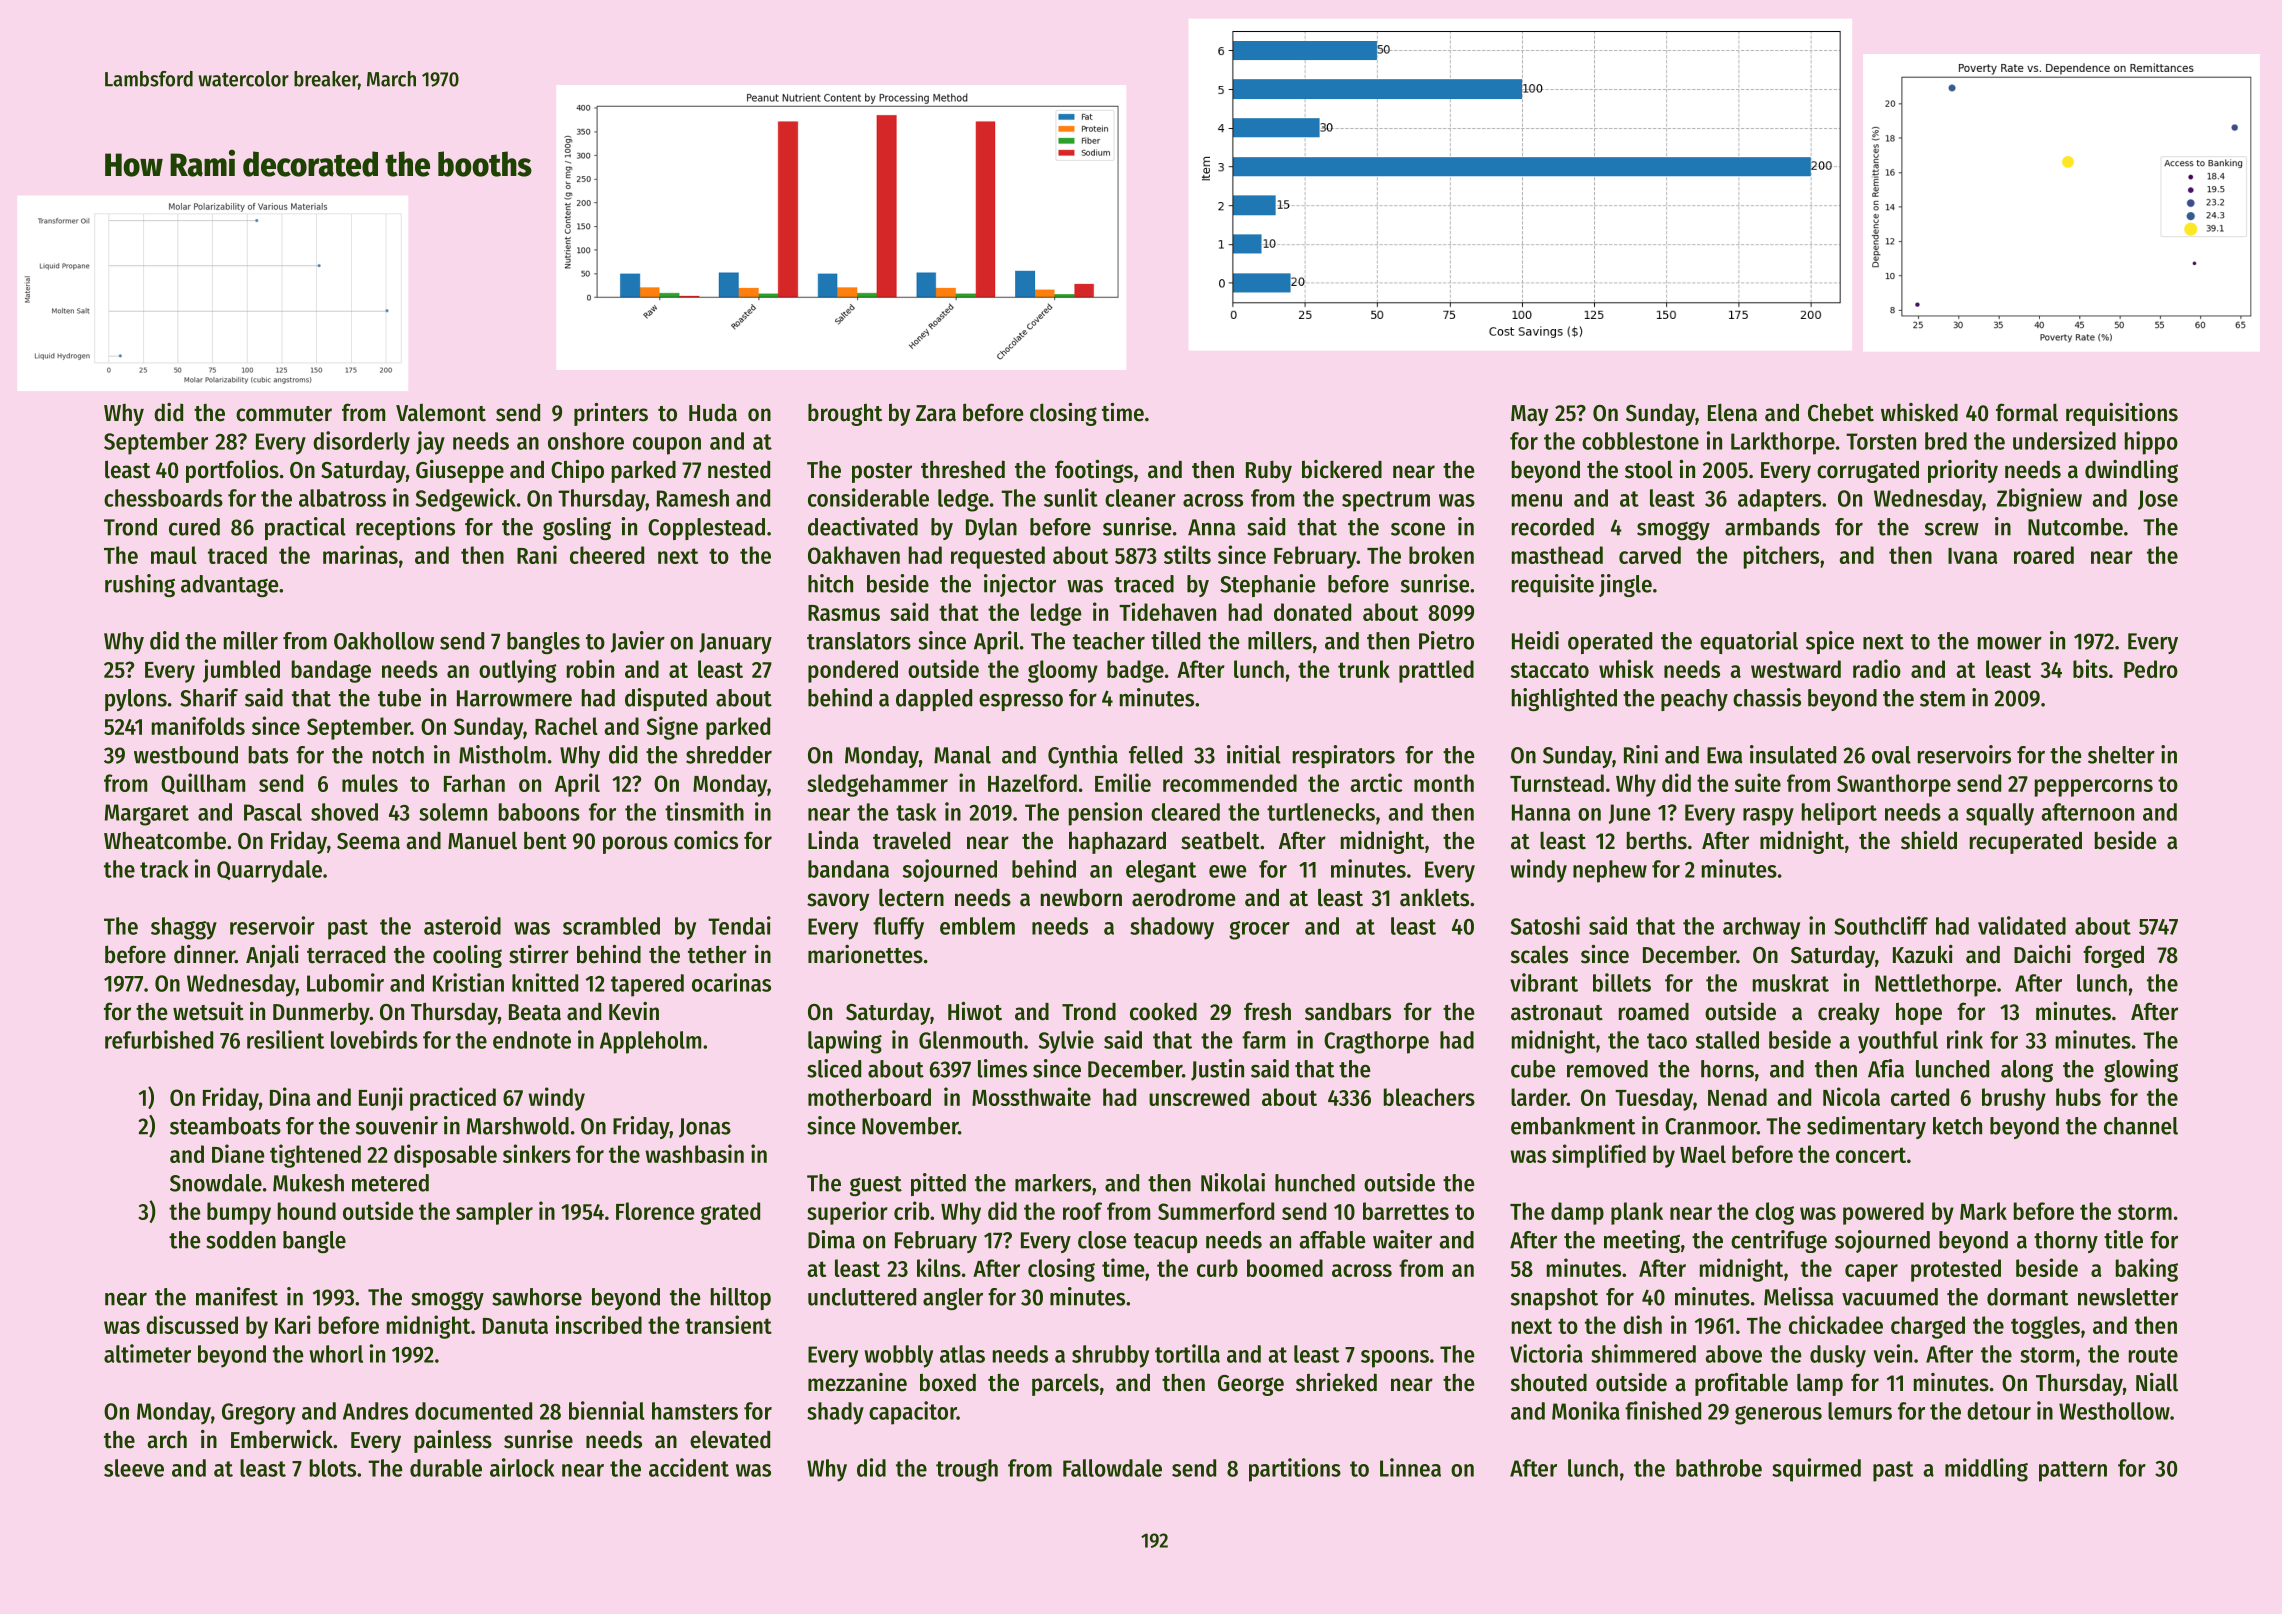  What do you see at coordinates (2141, 1126) in the image?
I see `channel` at bounding box center [2141, 1126].
